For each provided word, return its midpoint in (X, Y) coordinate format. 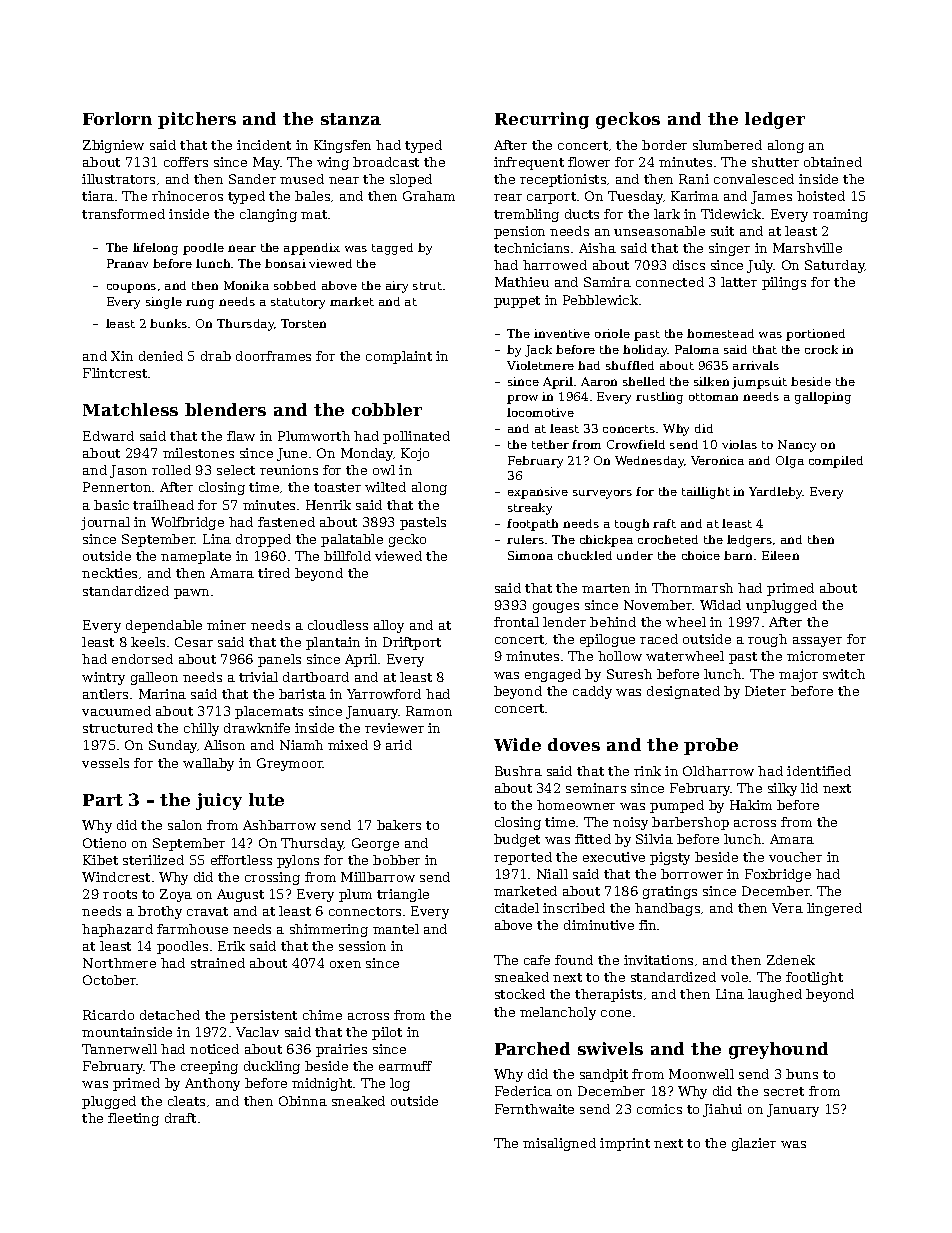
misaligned (559, 1144)
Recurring (542, 120)
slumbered (727, 145)
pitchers (197, 120)
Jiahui (722, 1110)
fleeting (133, 1119)
